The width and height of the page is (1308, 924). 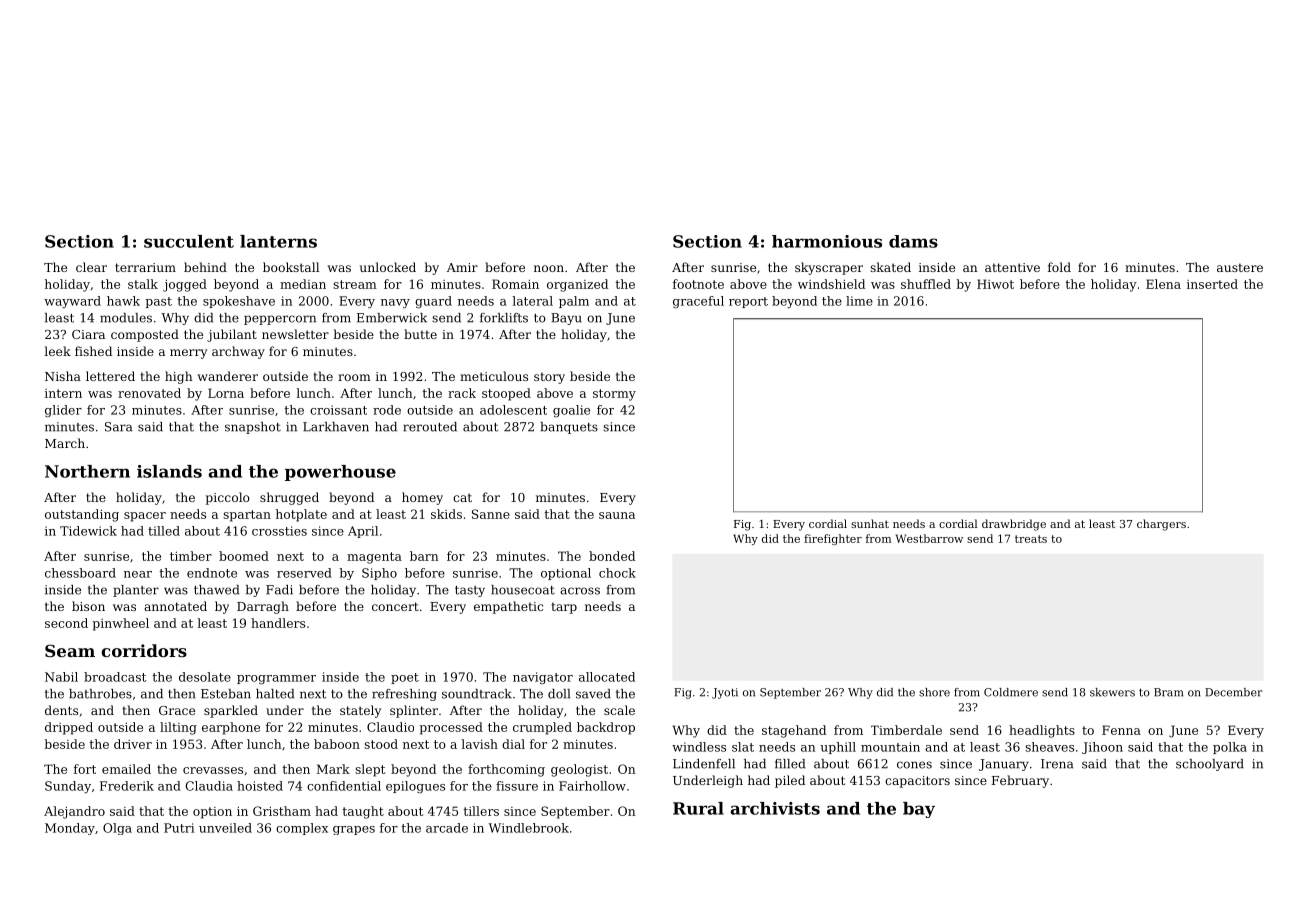 I want to click on February, so click(x=1020, y=781).
